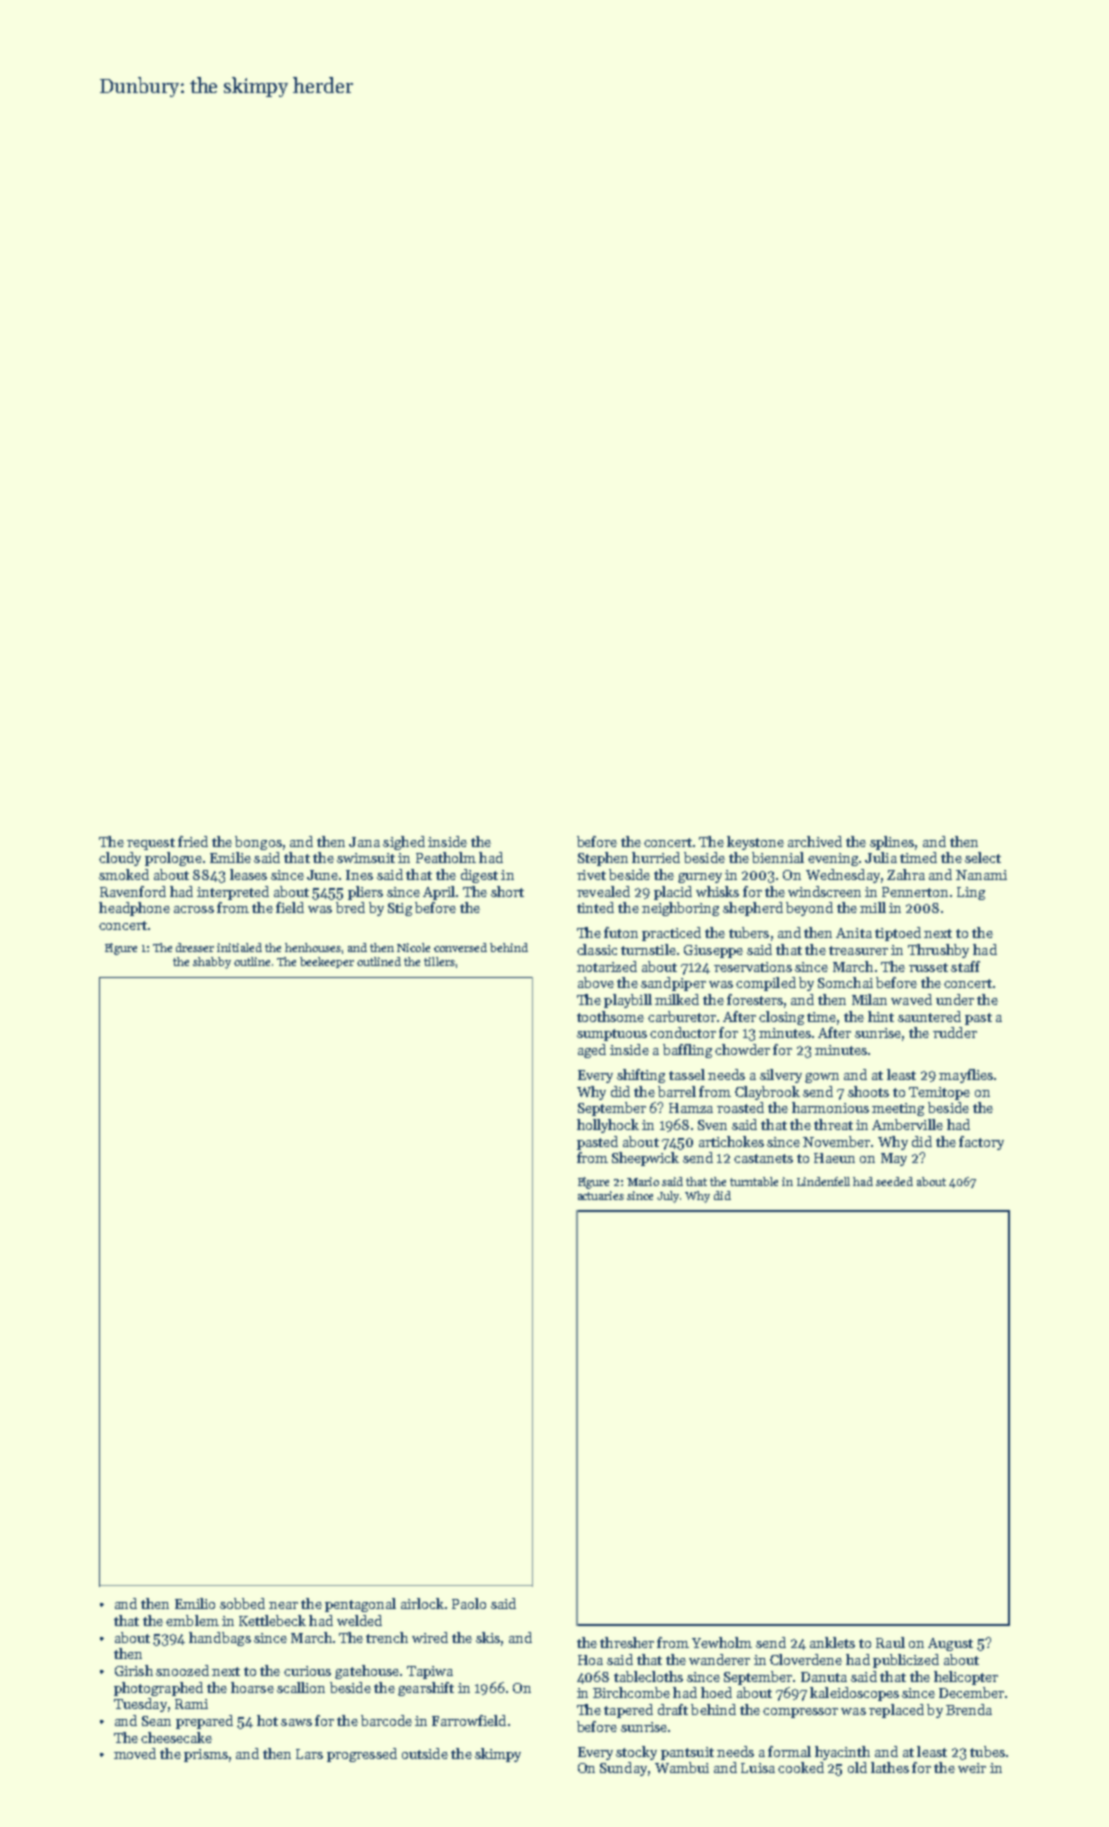 This screenshot has height=1827, width=1109. What do you see at coordinates (668, 1197) in the screenshot?
I see `July` at bounding box center [668, 1197].
